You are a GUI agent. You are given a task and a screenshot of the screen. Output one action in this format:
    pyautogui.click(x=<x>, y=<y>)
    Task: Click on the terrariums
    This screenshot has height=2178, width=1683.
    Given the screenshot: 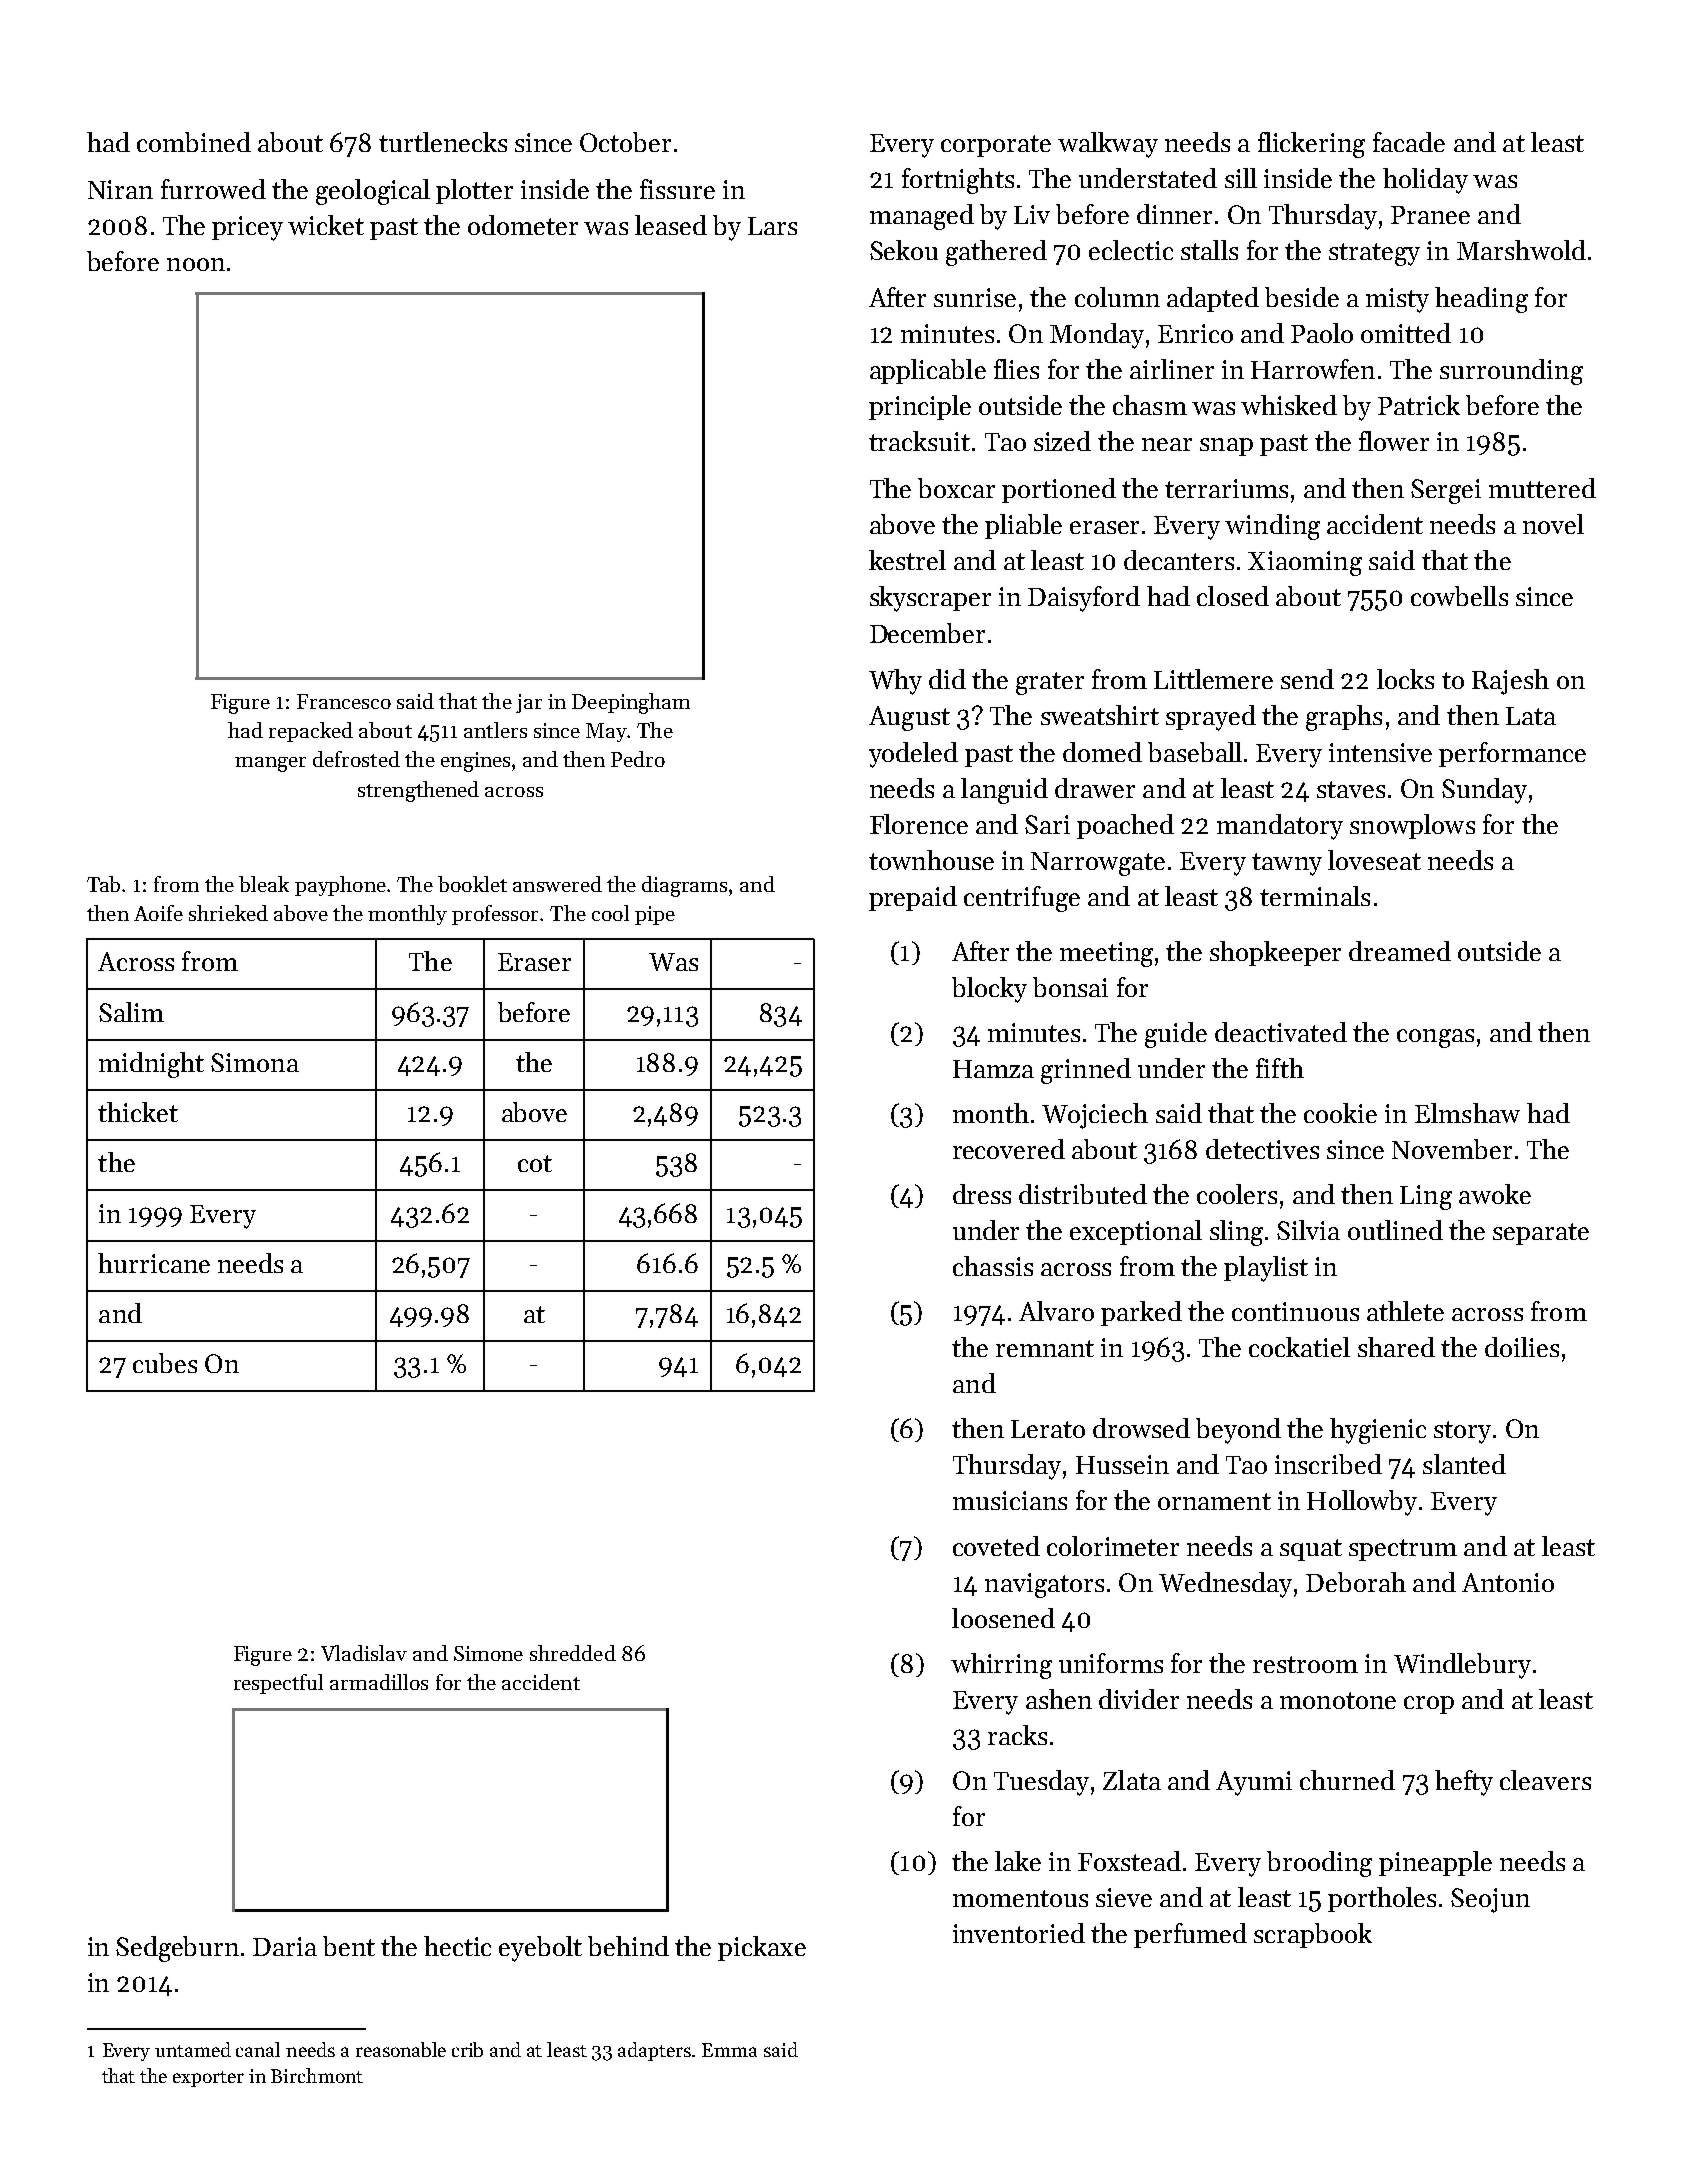 What is the action you would take?
    pyautogui.click(x=1226, y=488)
